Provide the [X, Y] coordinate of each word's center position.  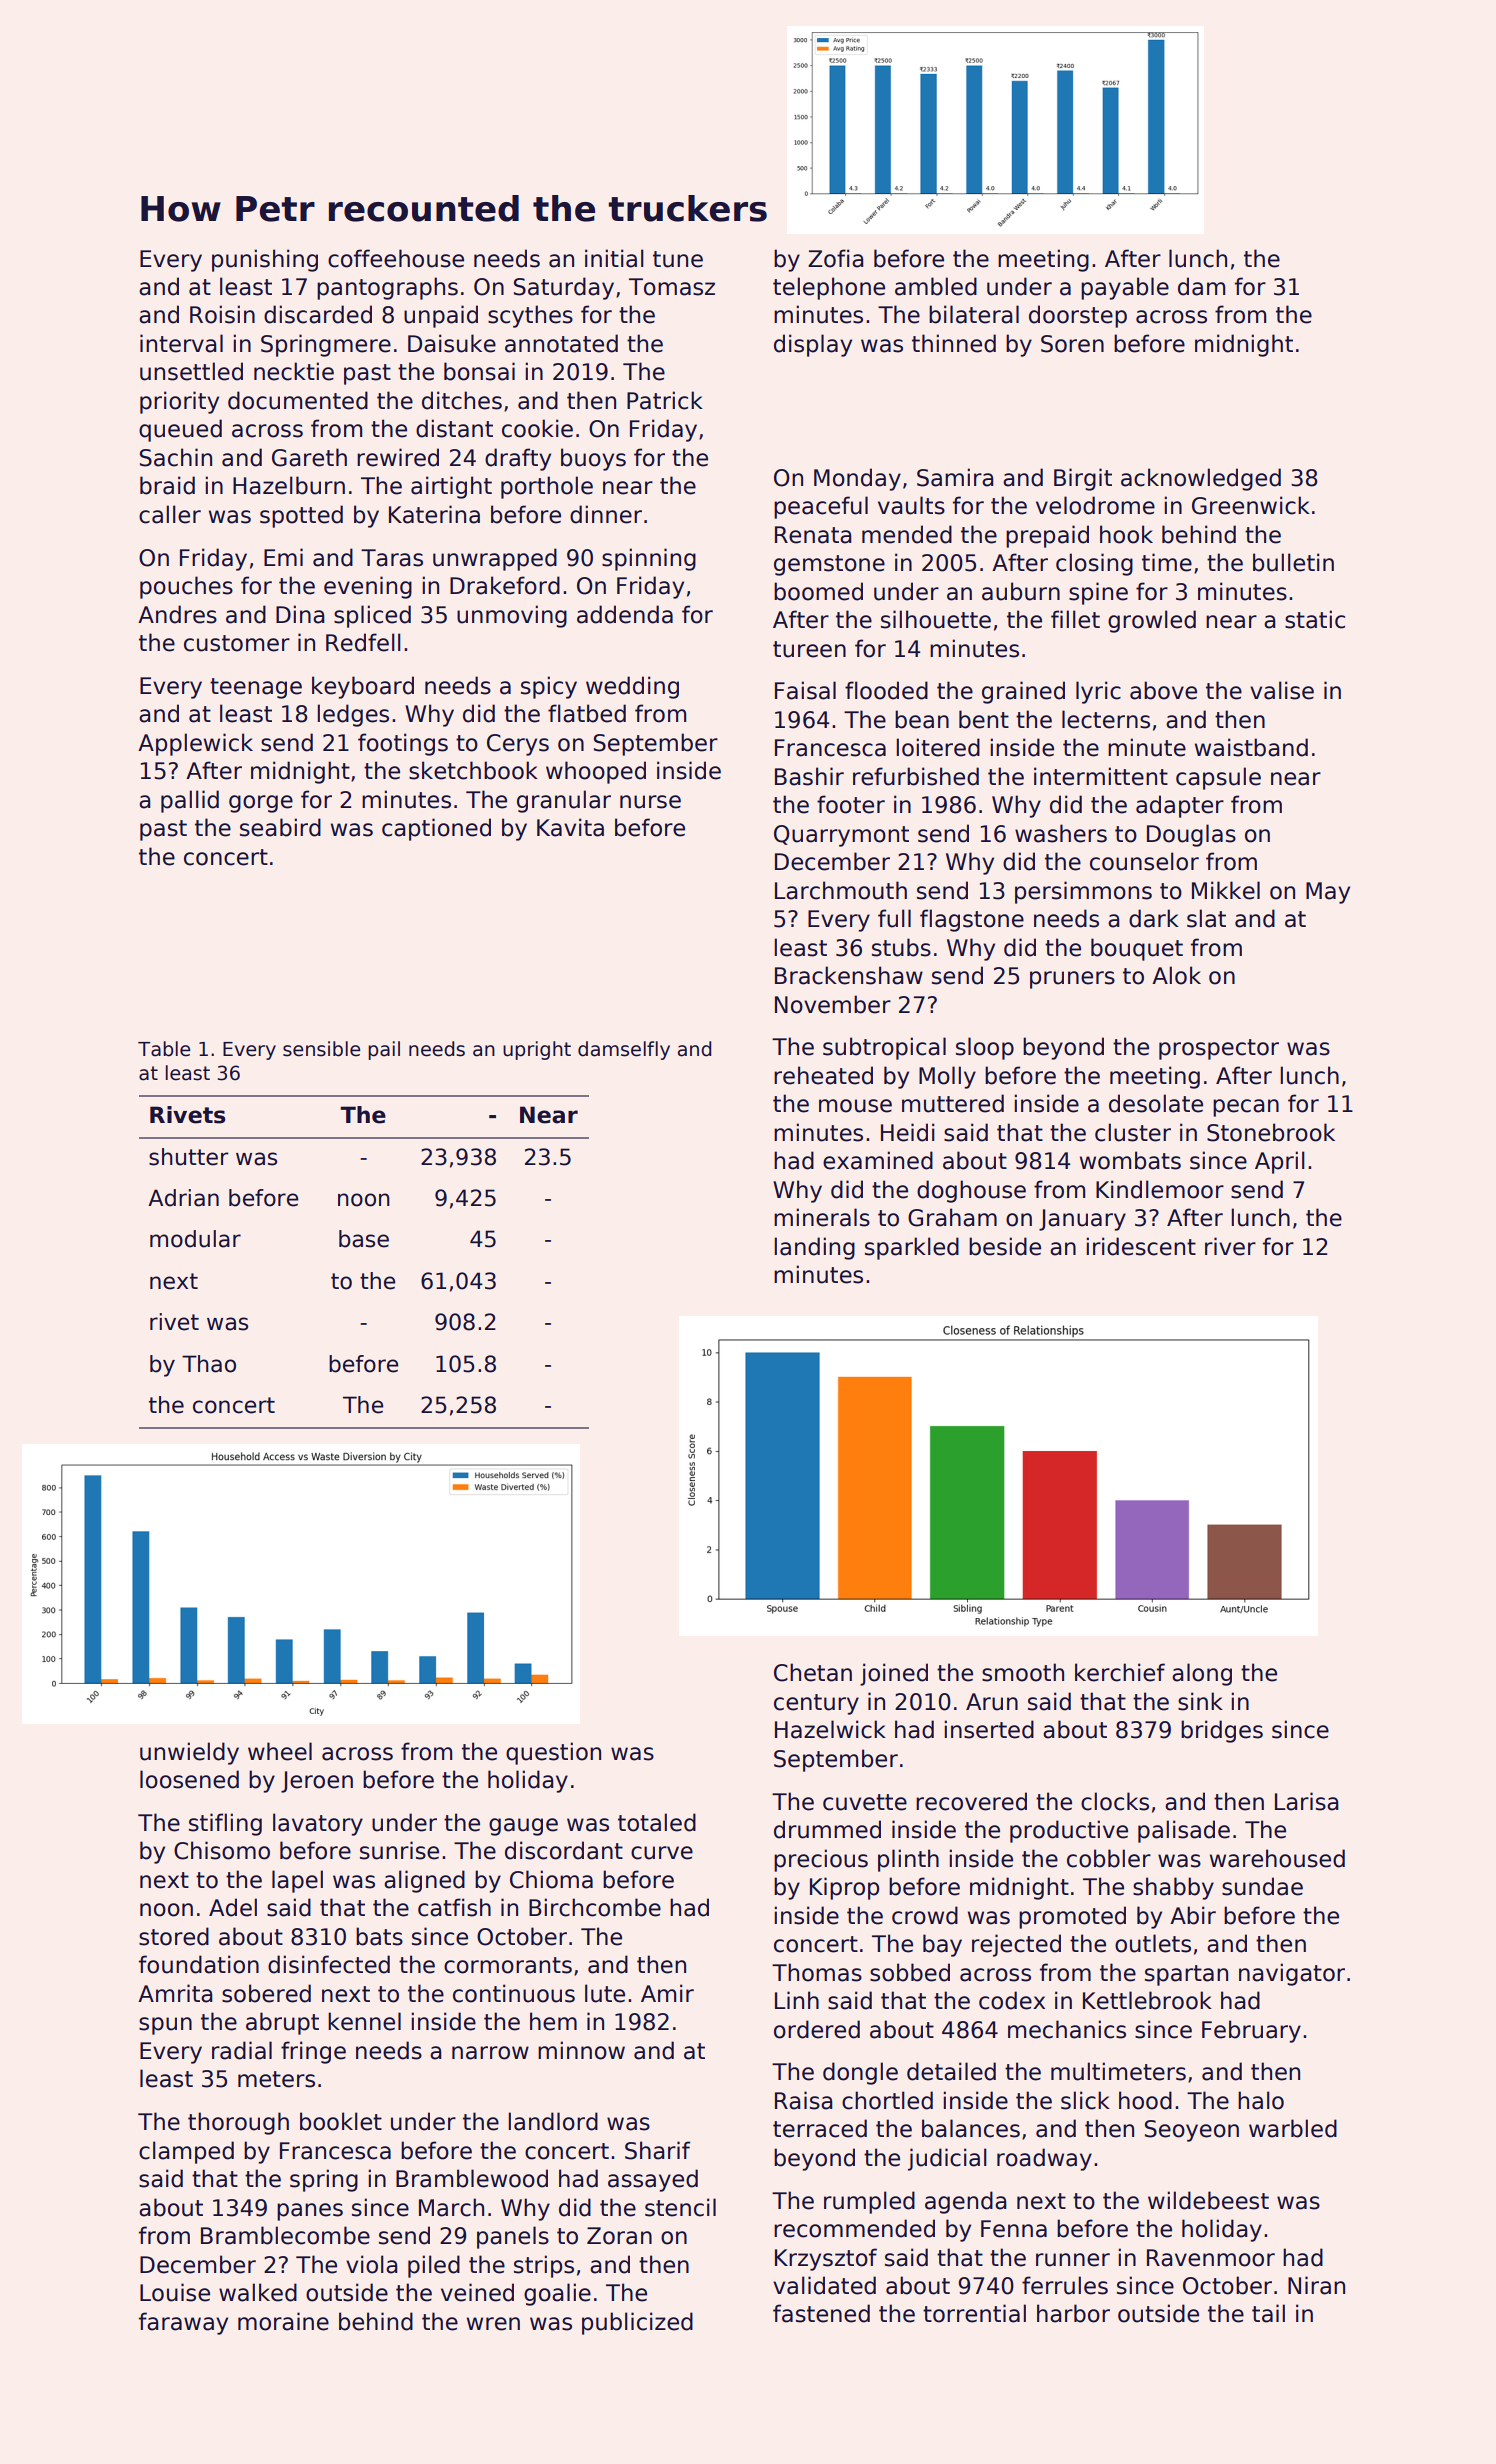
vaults [911, 505]
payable [1125, 288]
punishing [265, 260]
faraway [183, 2323]
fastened [821, 2313]
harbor [1073, 2313]
